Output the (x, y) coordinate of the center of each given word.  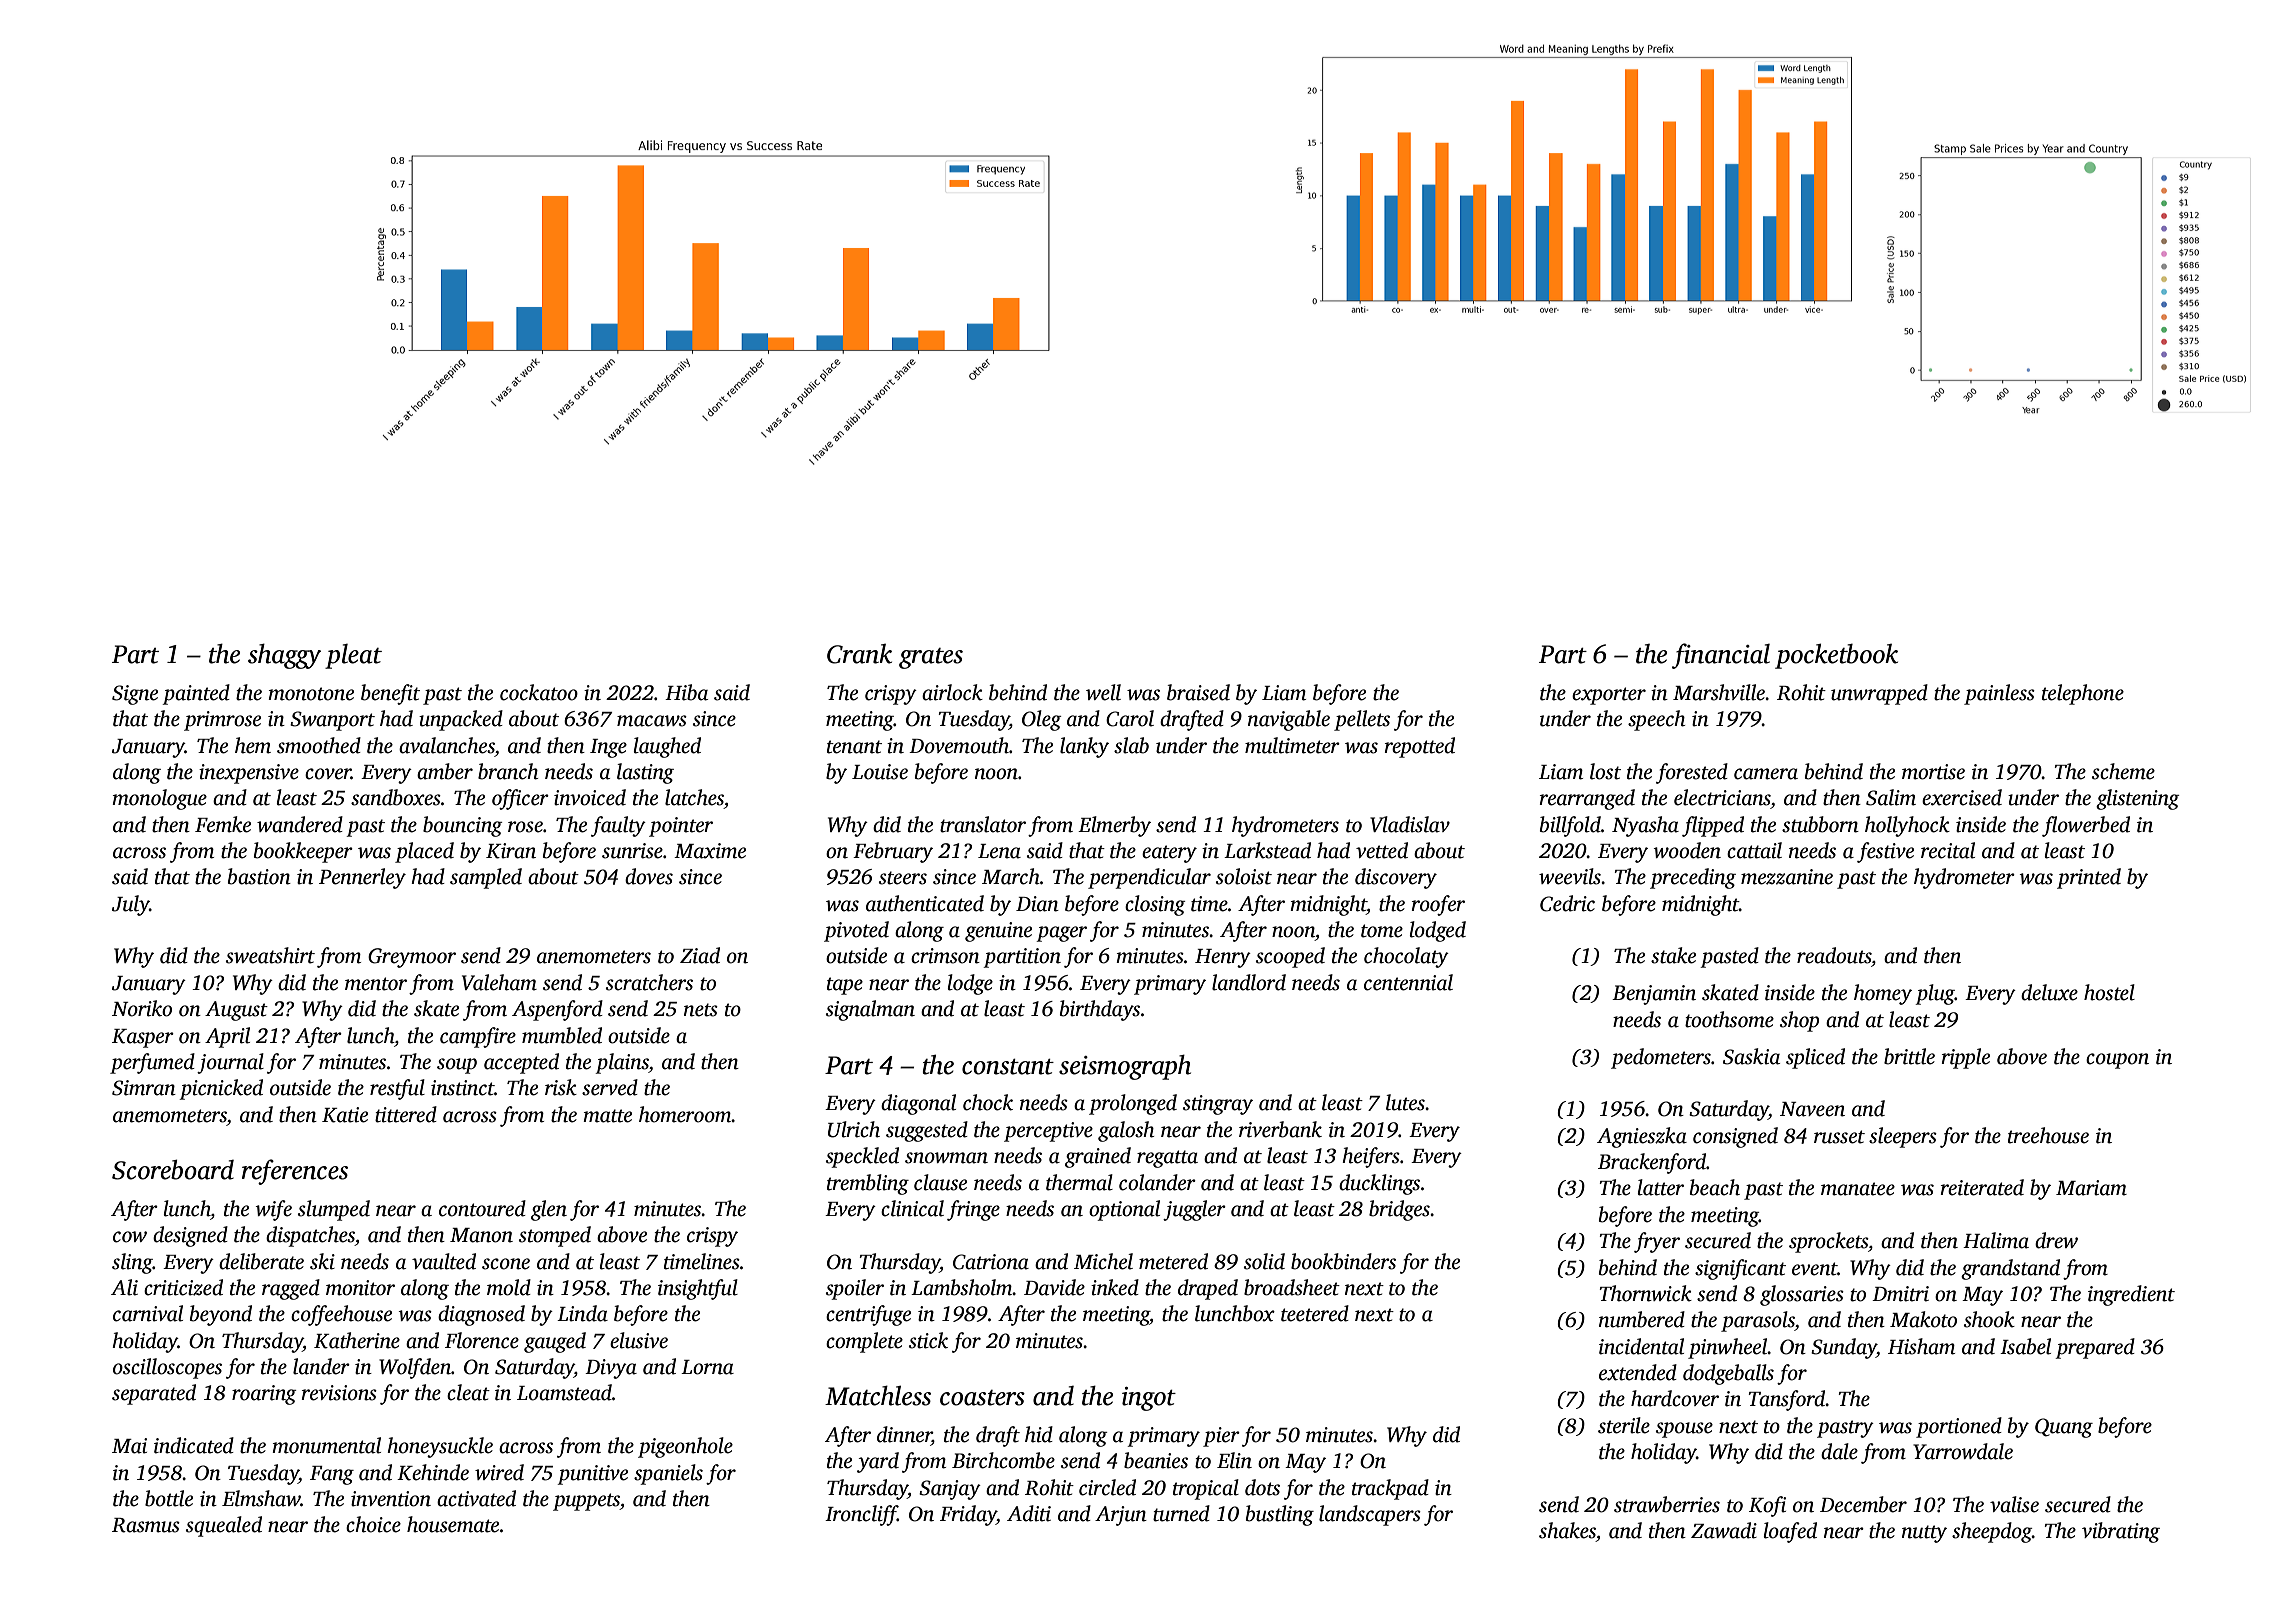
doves (649, 876)
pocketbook (1836, 656)
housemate (453, 1524)
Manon (481, 1235)
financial (1721, 656)
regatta (1167, 1159)
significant (1740, 1269)
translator (983, 824)
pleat (353, 656)
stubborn (1820, 824)
